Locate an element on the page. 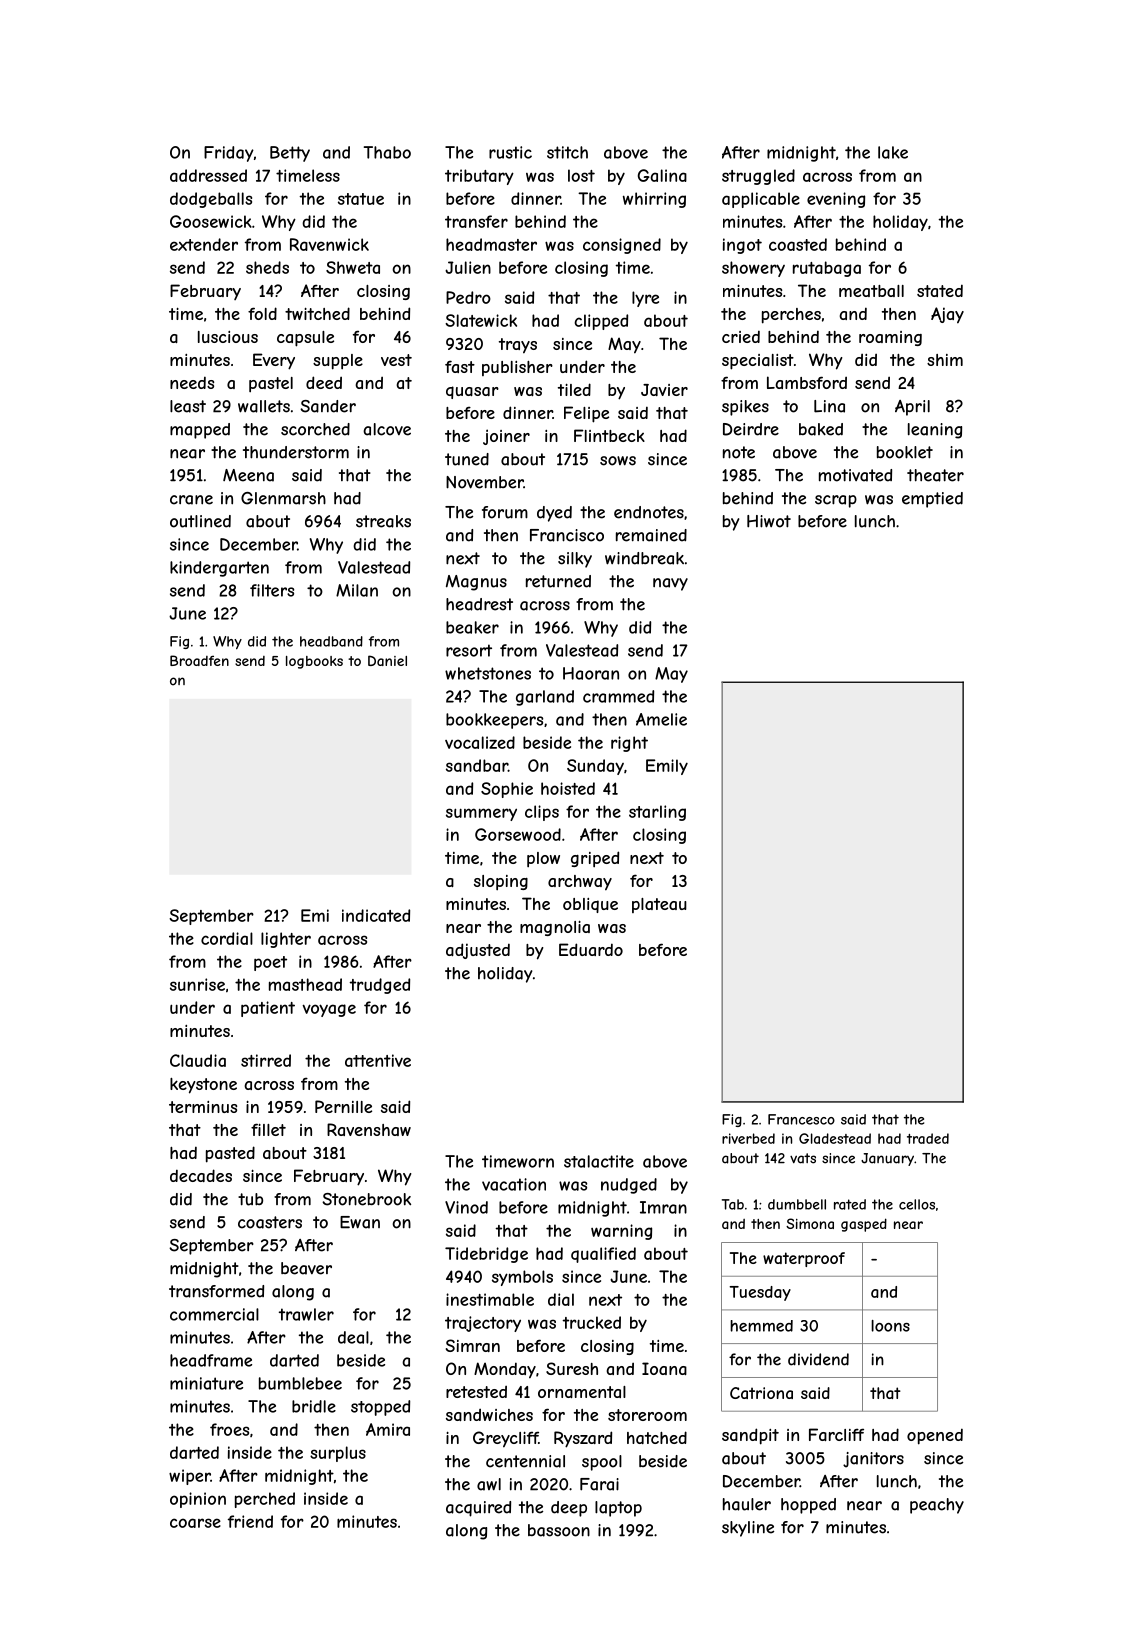 The image size is (1133, 1640). statue is located at coordinates (361, 199).
